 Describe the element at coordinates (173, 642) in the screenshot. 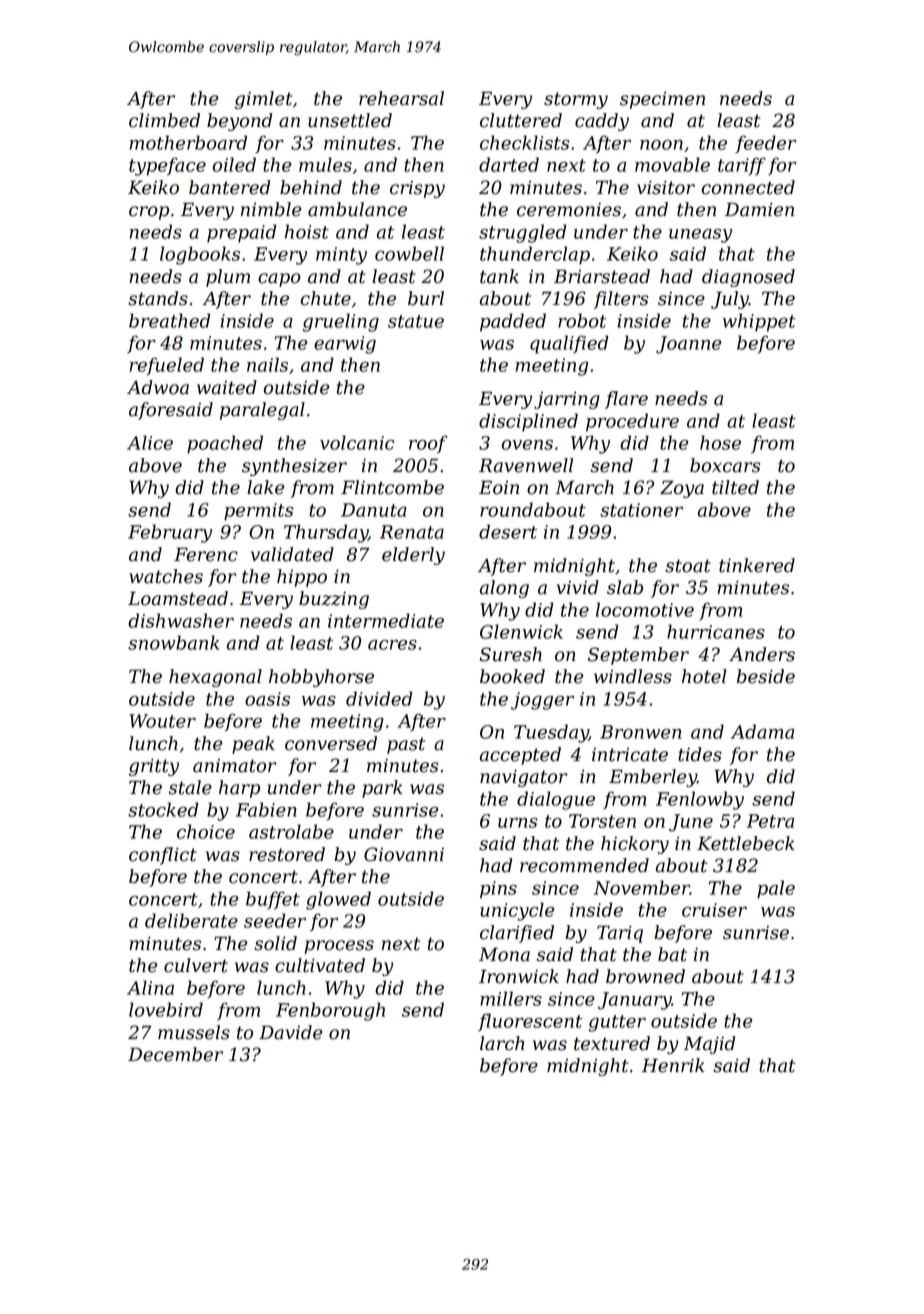

I see `snowbank` at that location.
